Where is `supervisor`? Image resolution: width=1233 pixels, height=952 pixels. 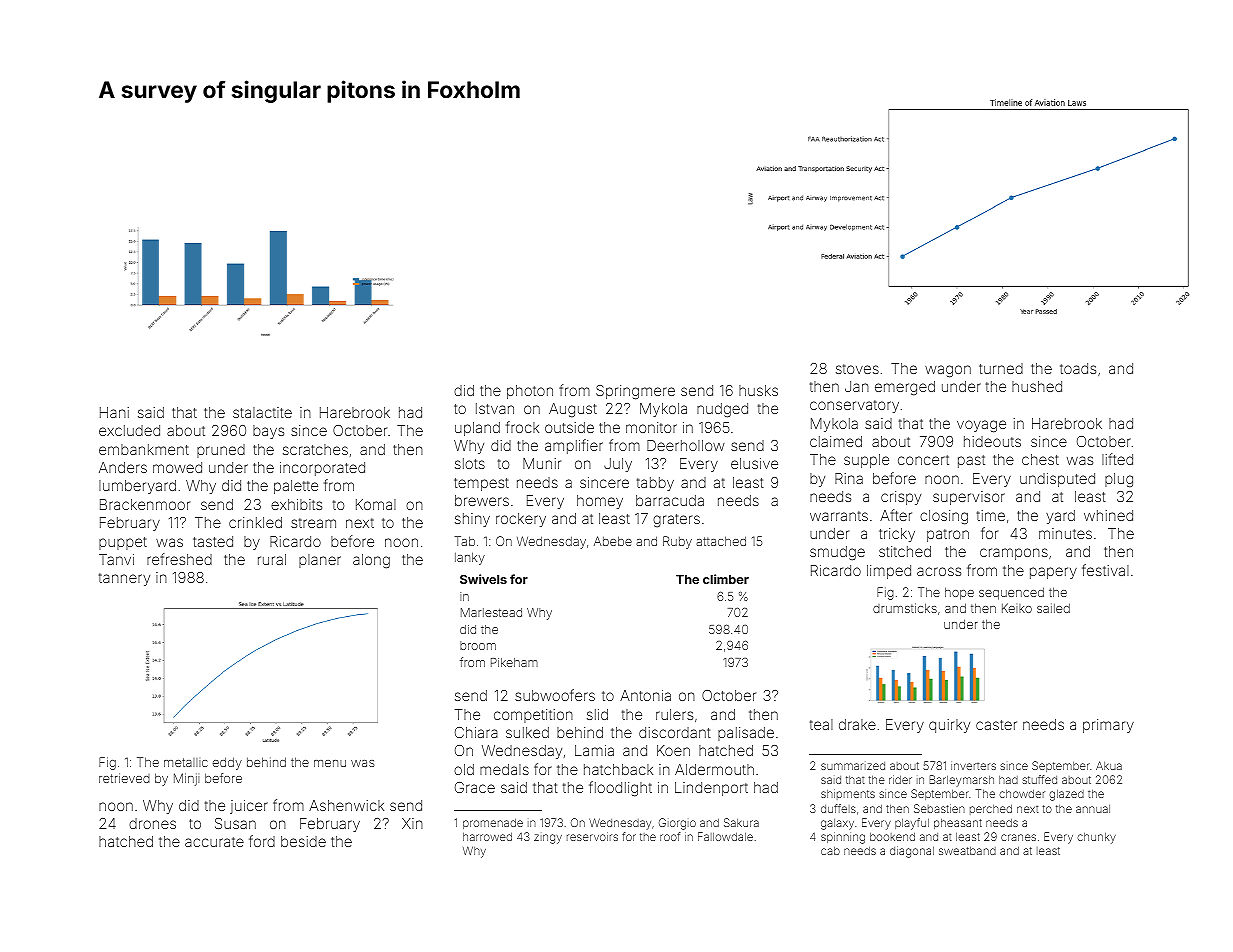 supervisor is located at coordinates (969, 498).
